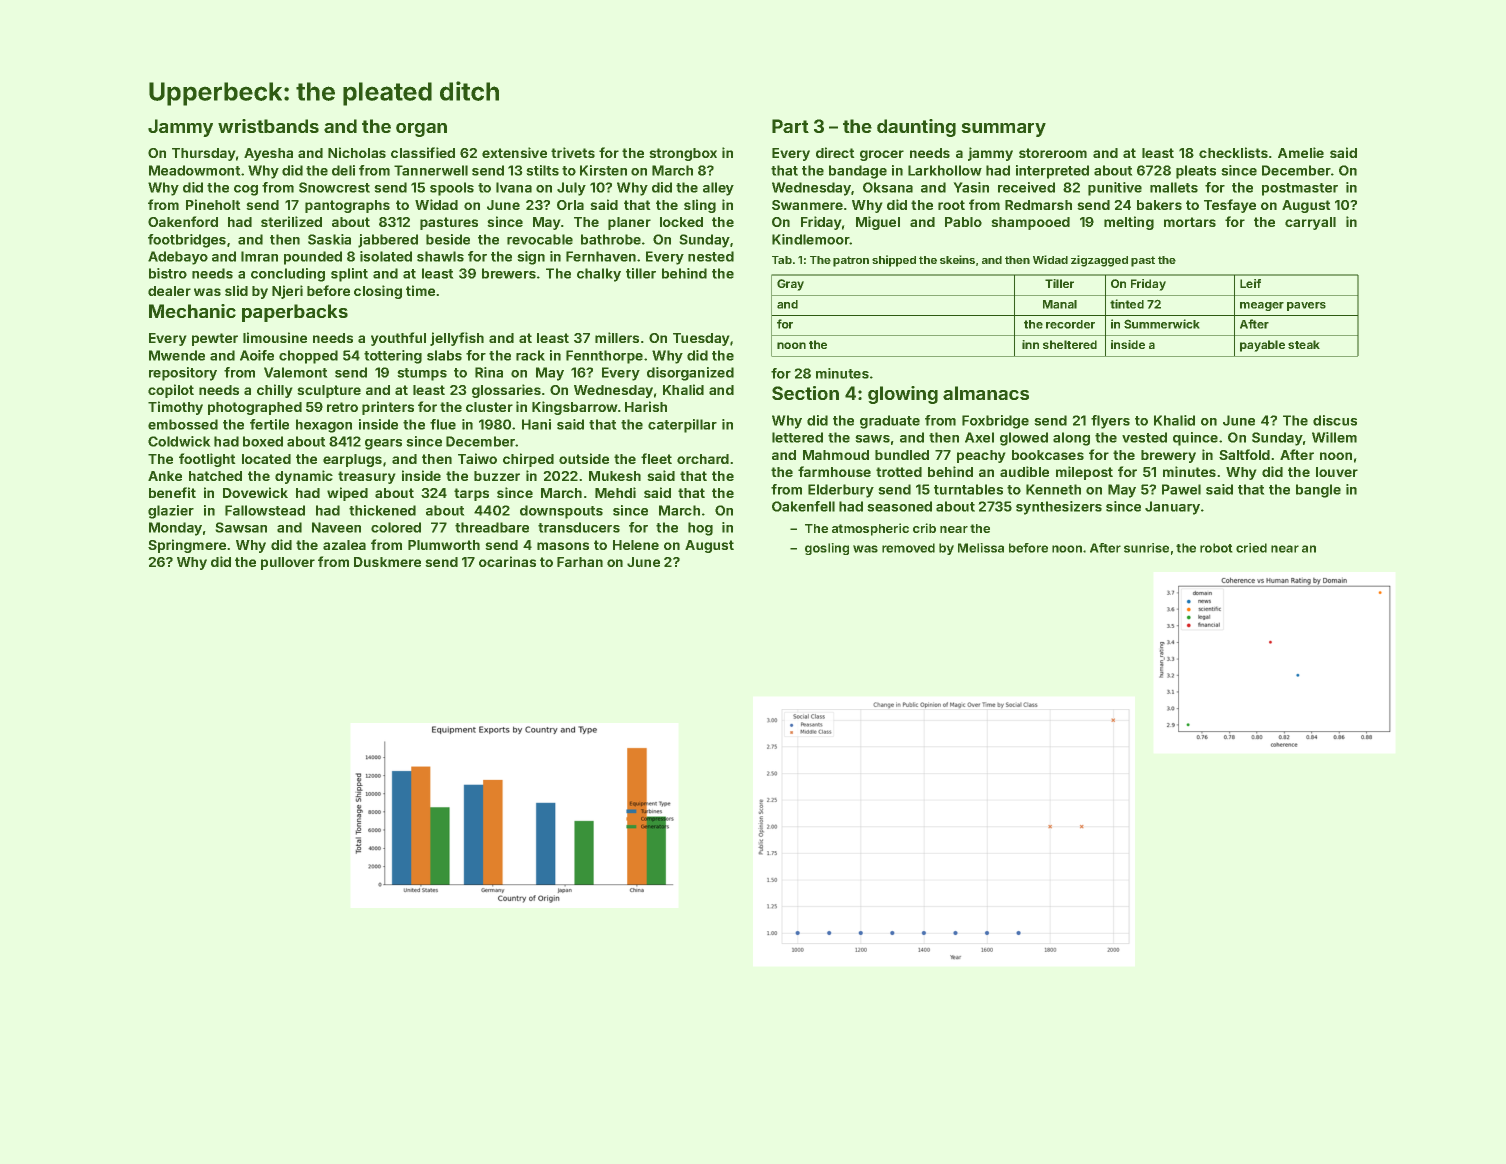  What do you see at coordinates (530, 355) in the document?
I see `rack` at bounding box center [530, 355].
